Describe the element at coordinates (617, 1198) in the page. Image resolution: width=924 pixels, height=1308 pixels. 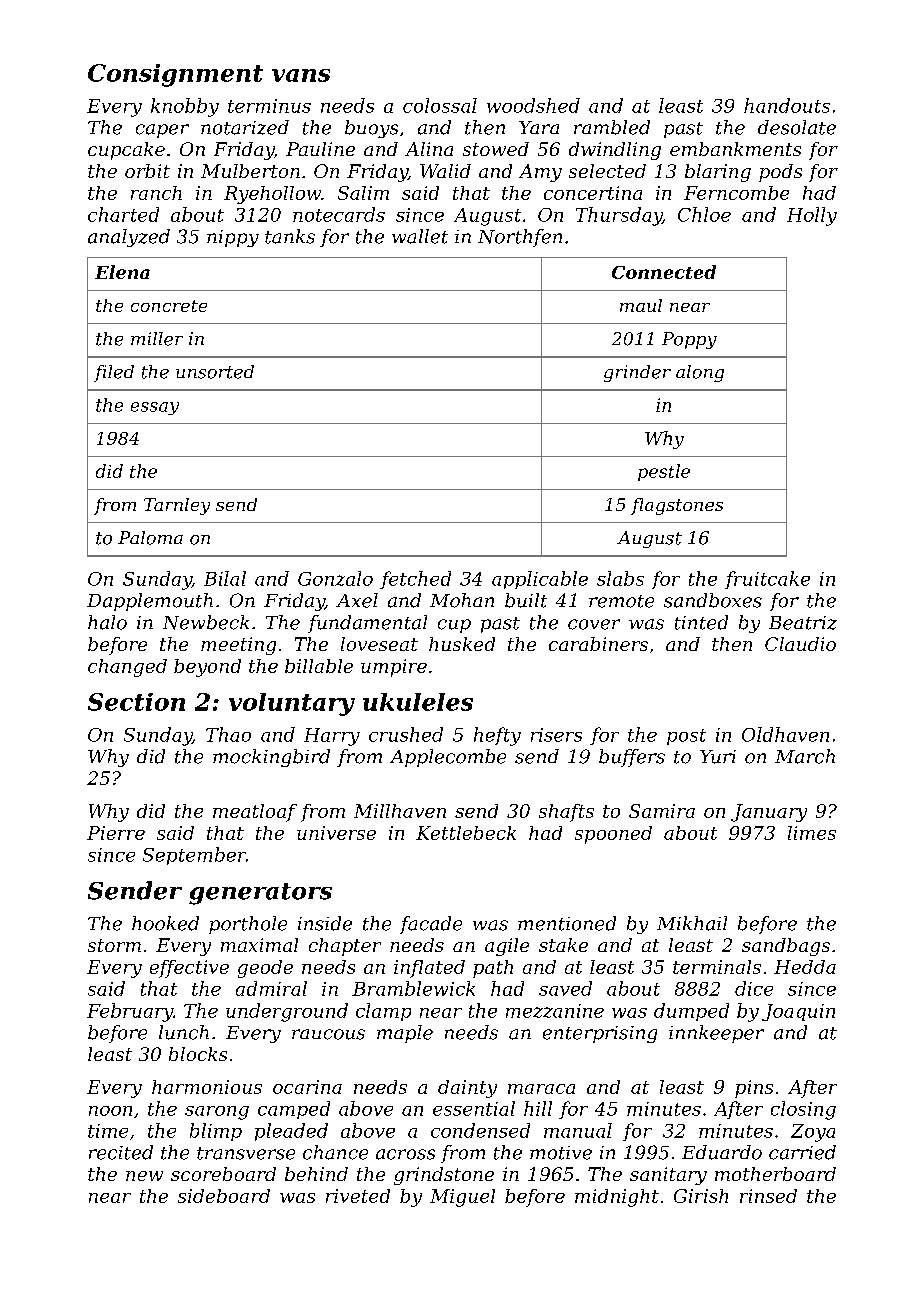
I see `midnight` at that location.
